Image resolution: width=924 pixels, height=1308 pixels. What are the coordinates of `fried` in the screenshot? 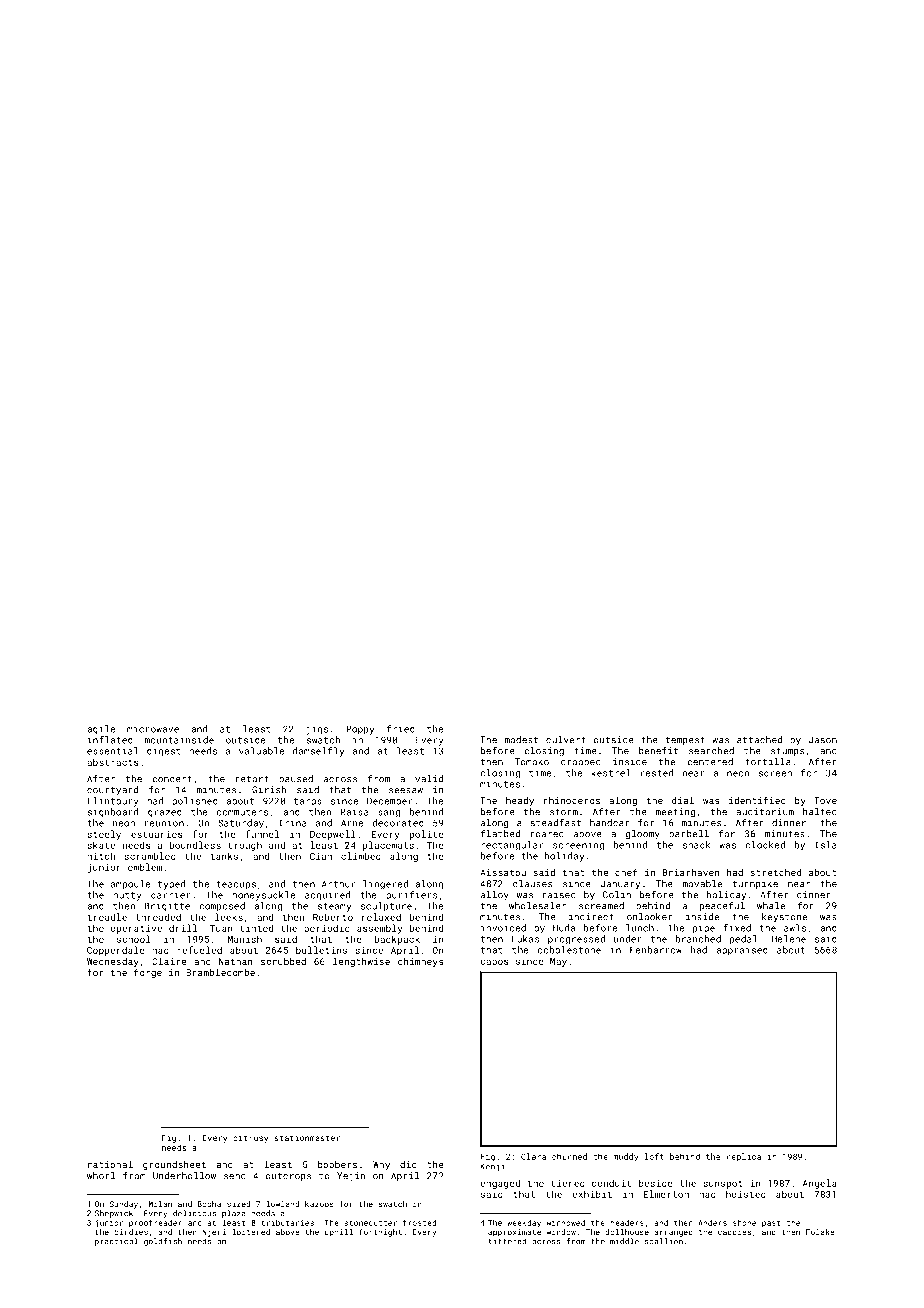 It's located at (400, 729).
